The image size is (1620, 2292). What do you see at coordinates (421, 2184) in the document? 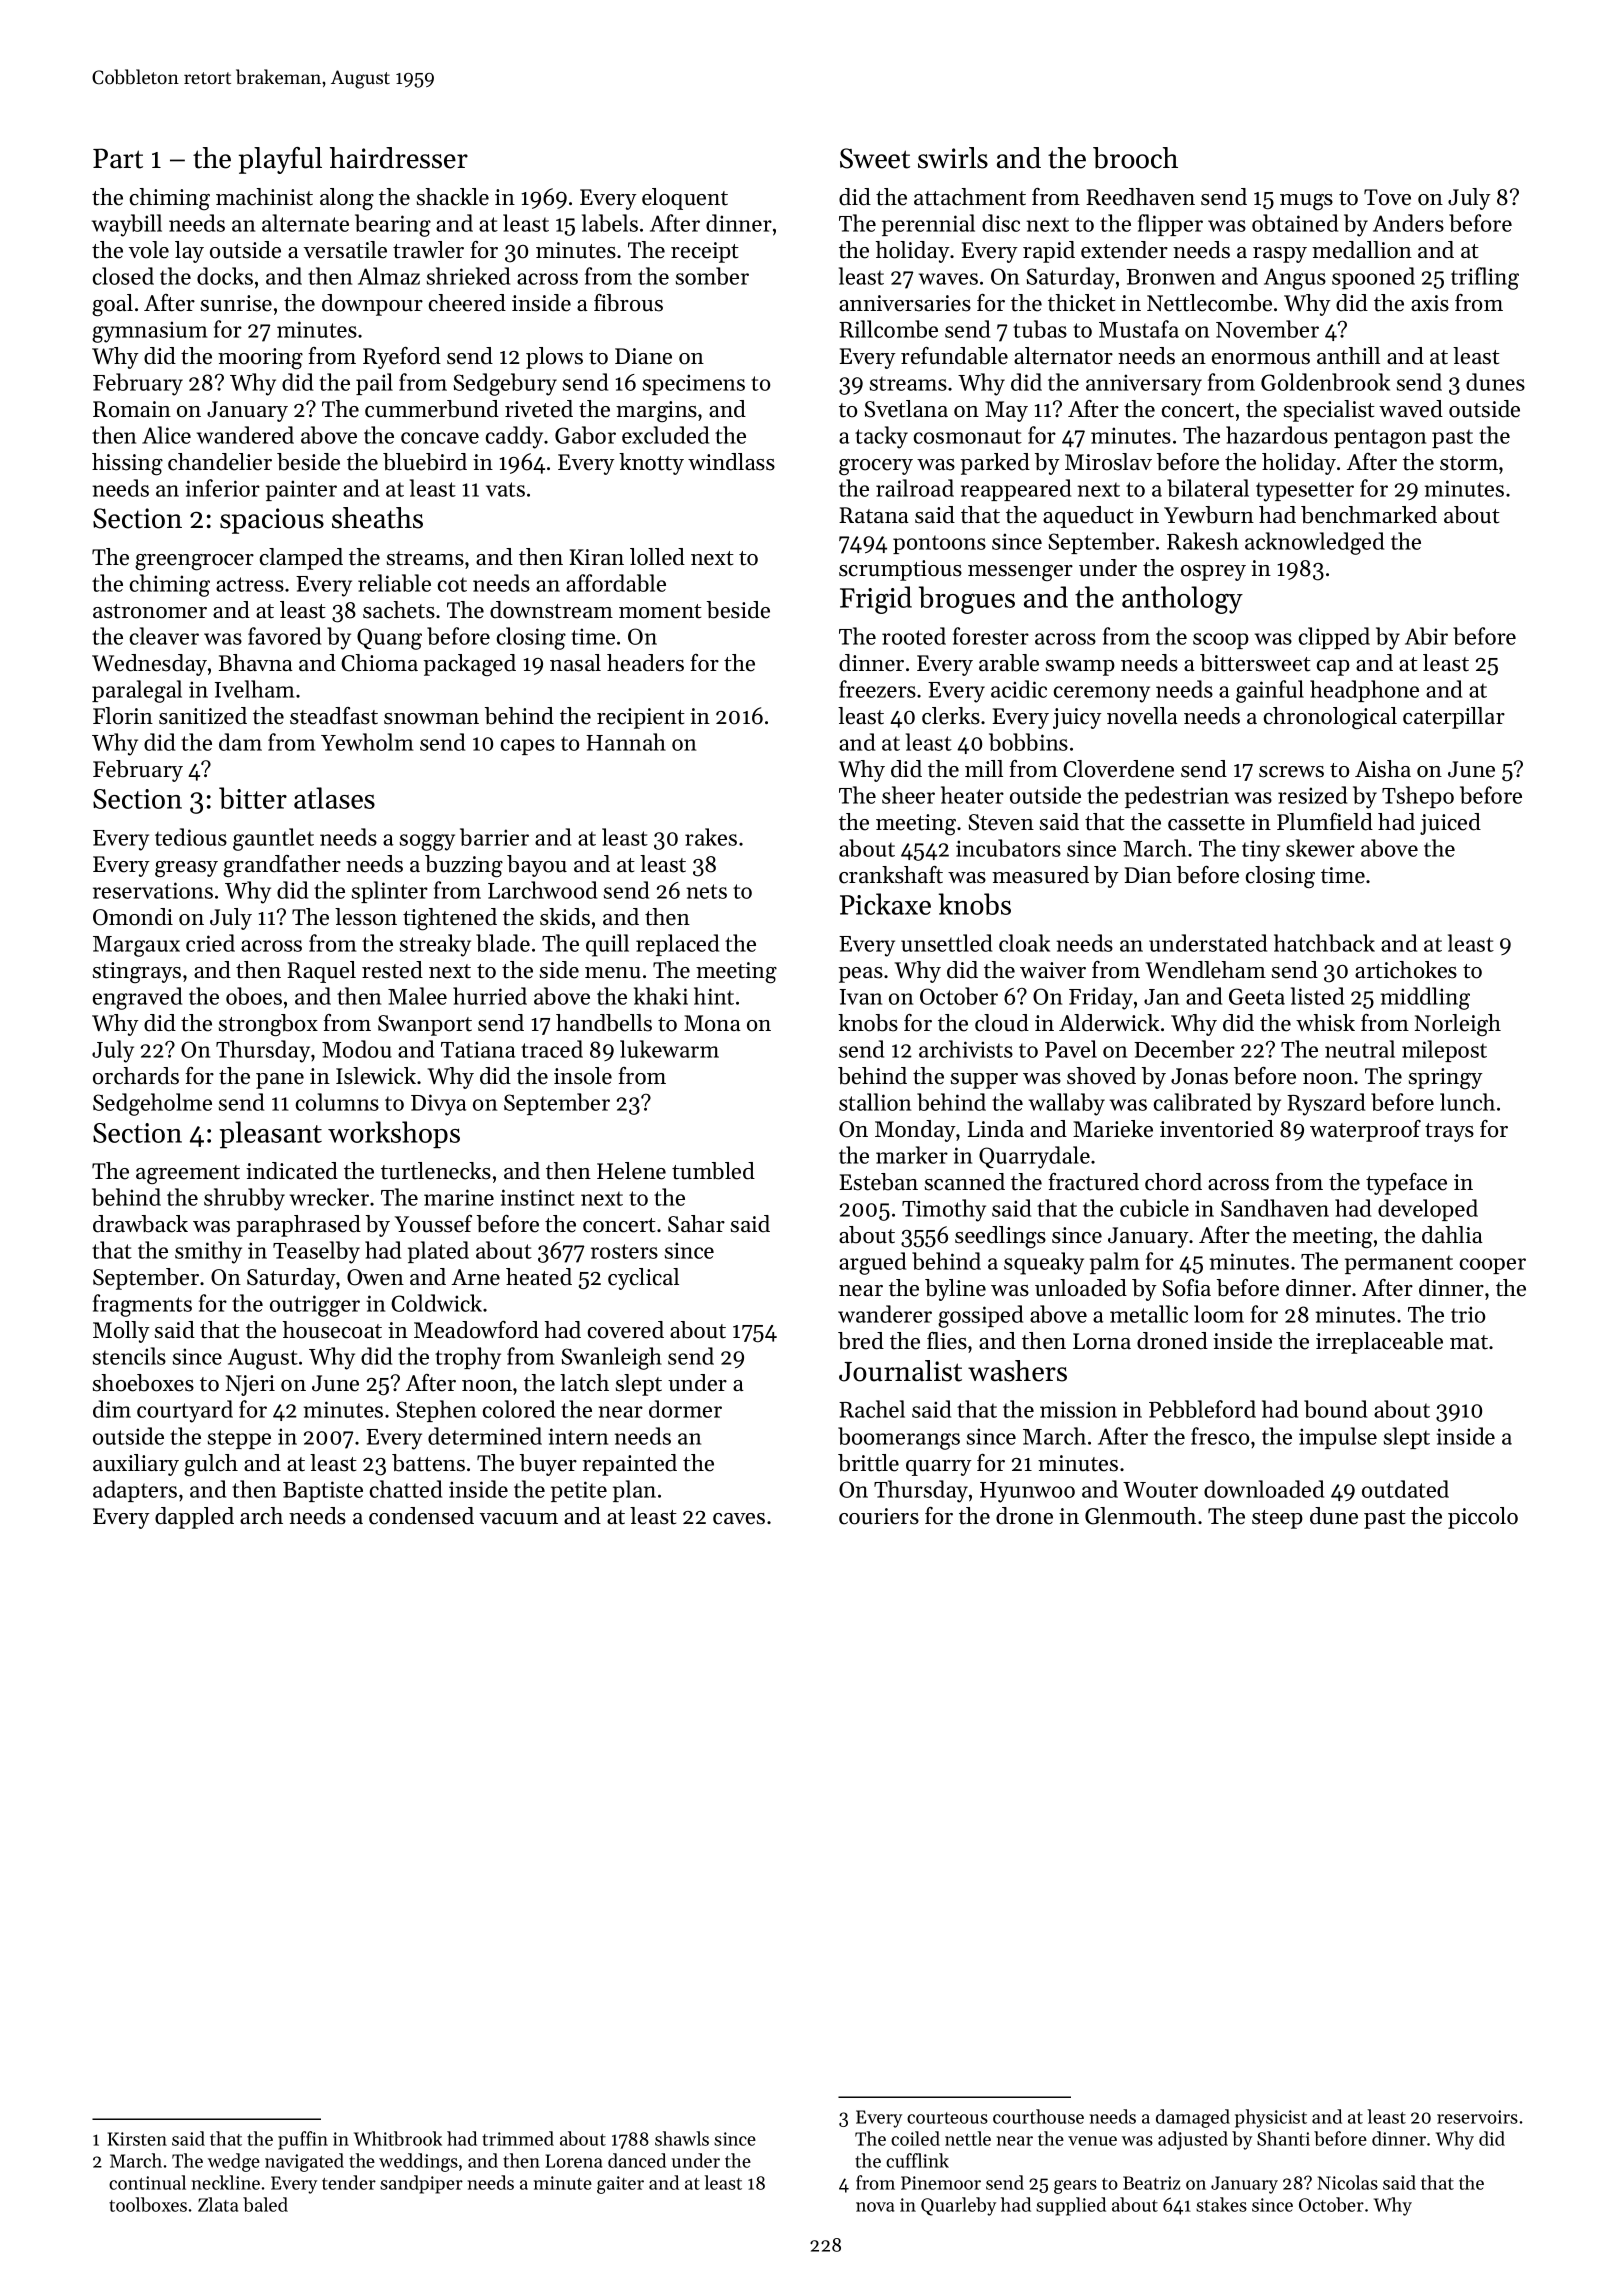
I see `sandpiper` at bounding box center [421, 2184].
